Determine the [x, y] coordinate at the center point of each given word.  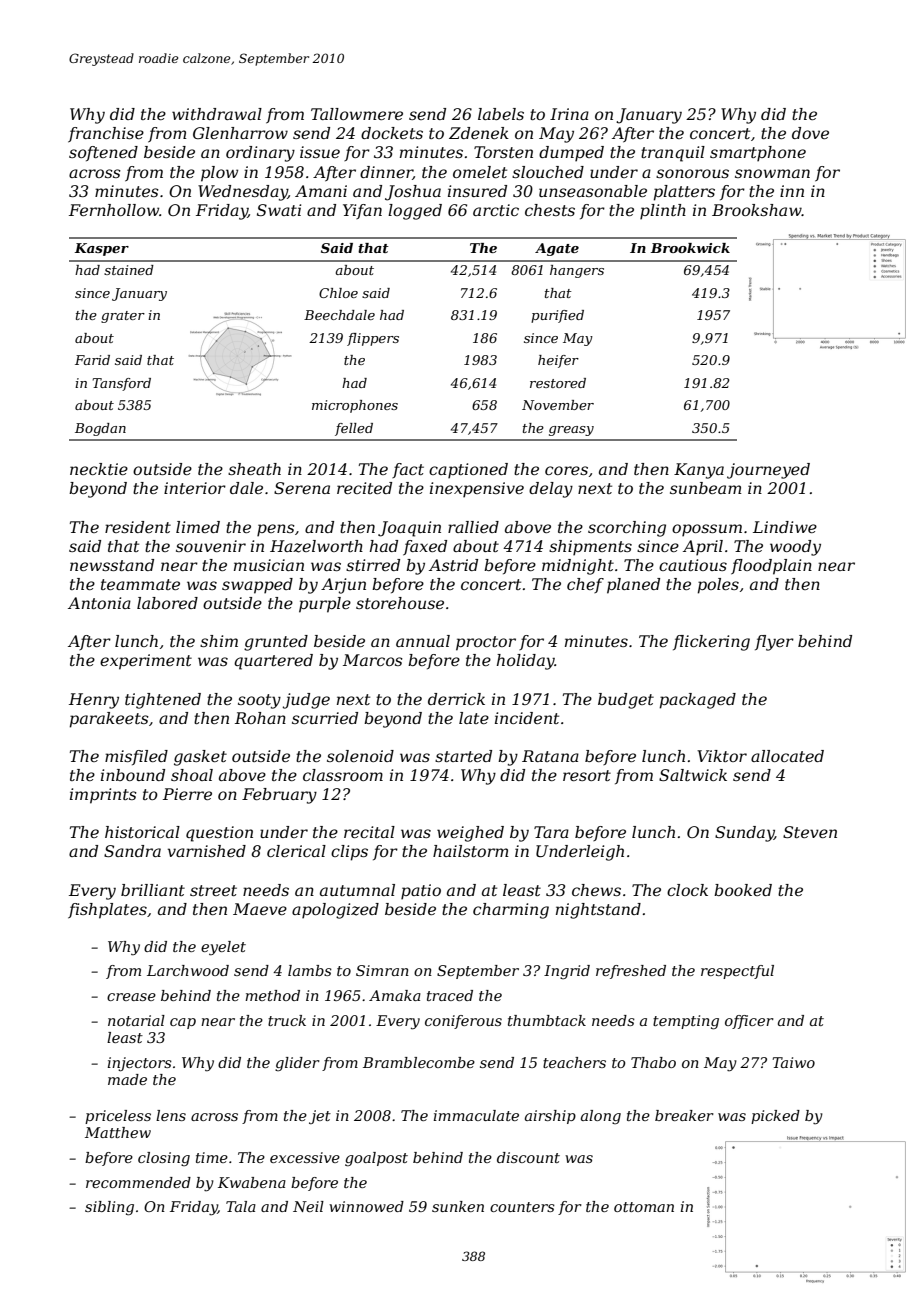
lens [171, 1115]
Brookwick [690, 248]
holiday [526, 662]
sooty [259, 701]
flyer [774, 643]
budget [626, 701]
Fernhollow [114, 210]
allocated [787, 756]
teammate [140, 584]
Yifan [362, 211]
